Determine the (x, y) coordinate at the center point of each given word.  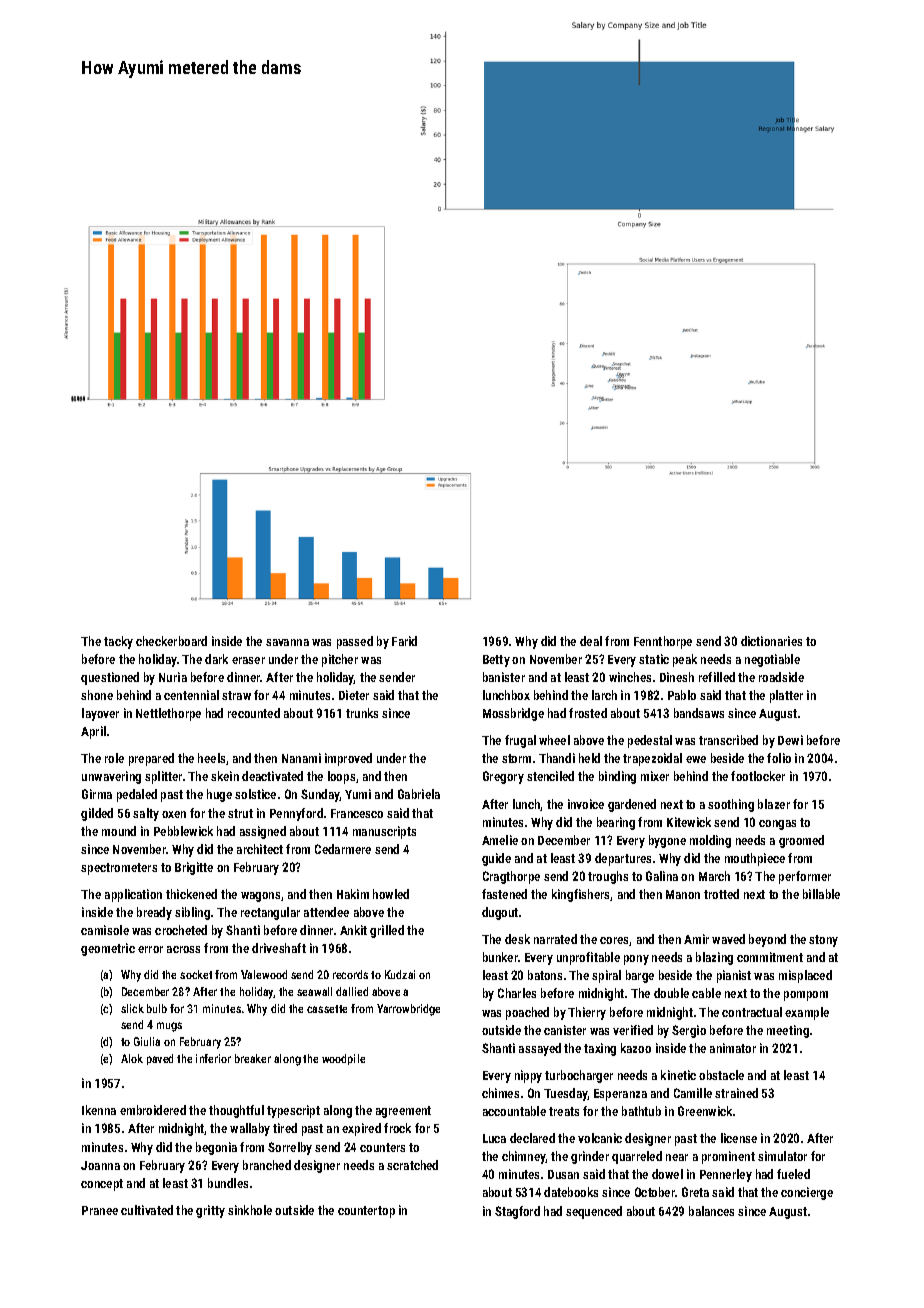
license (739, 1138)
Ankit (353, 930)
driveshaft (279, 948)
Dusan (563, 1174)
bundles (228, 1183)
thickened (191, 894)
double (671, 993)
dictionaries (771, 641)
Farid (404, 641)
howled (391, 894)
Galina (662, 876)
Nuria (173, 677)
